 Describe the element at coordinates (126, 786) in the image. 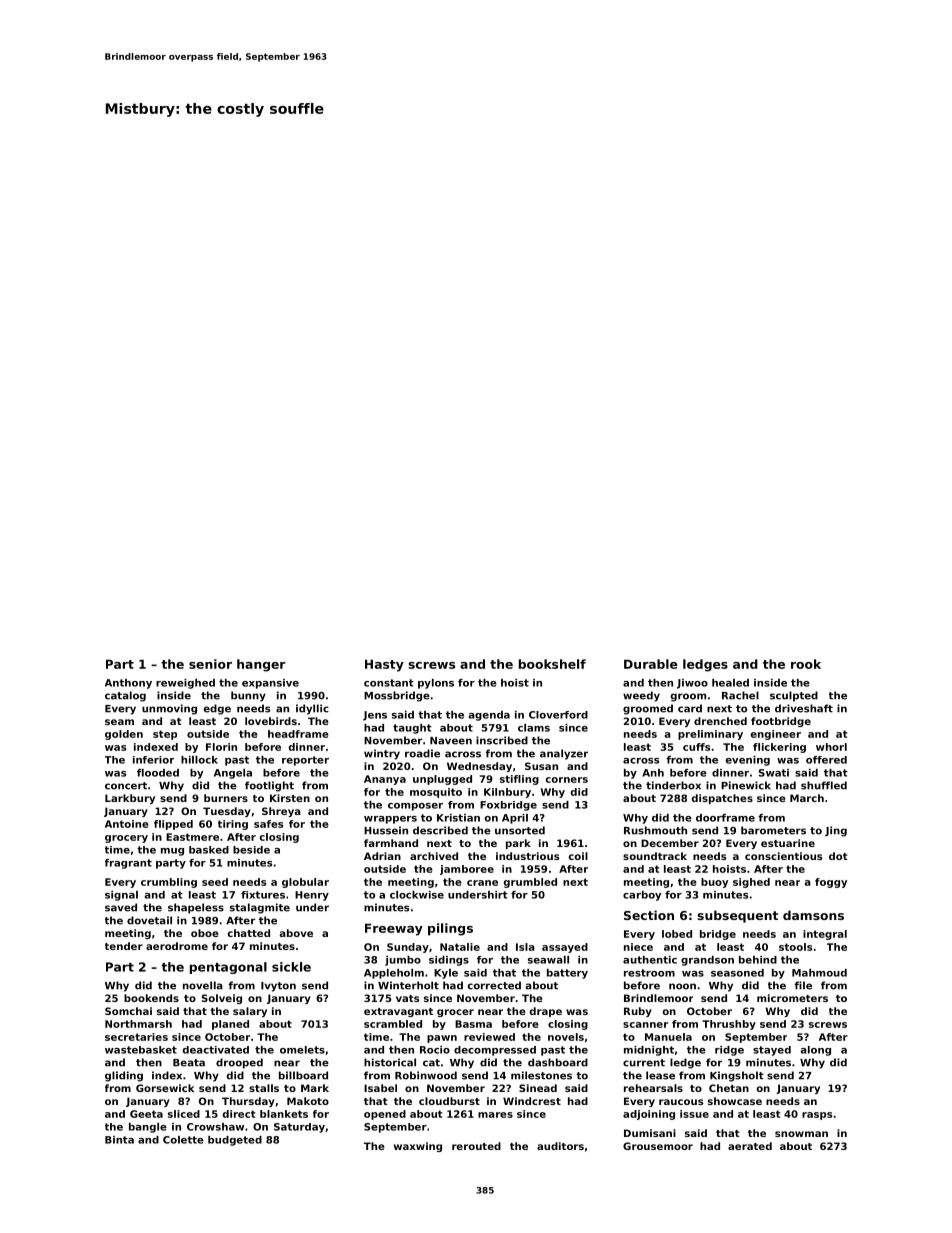

I see `concert` at that location.
